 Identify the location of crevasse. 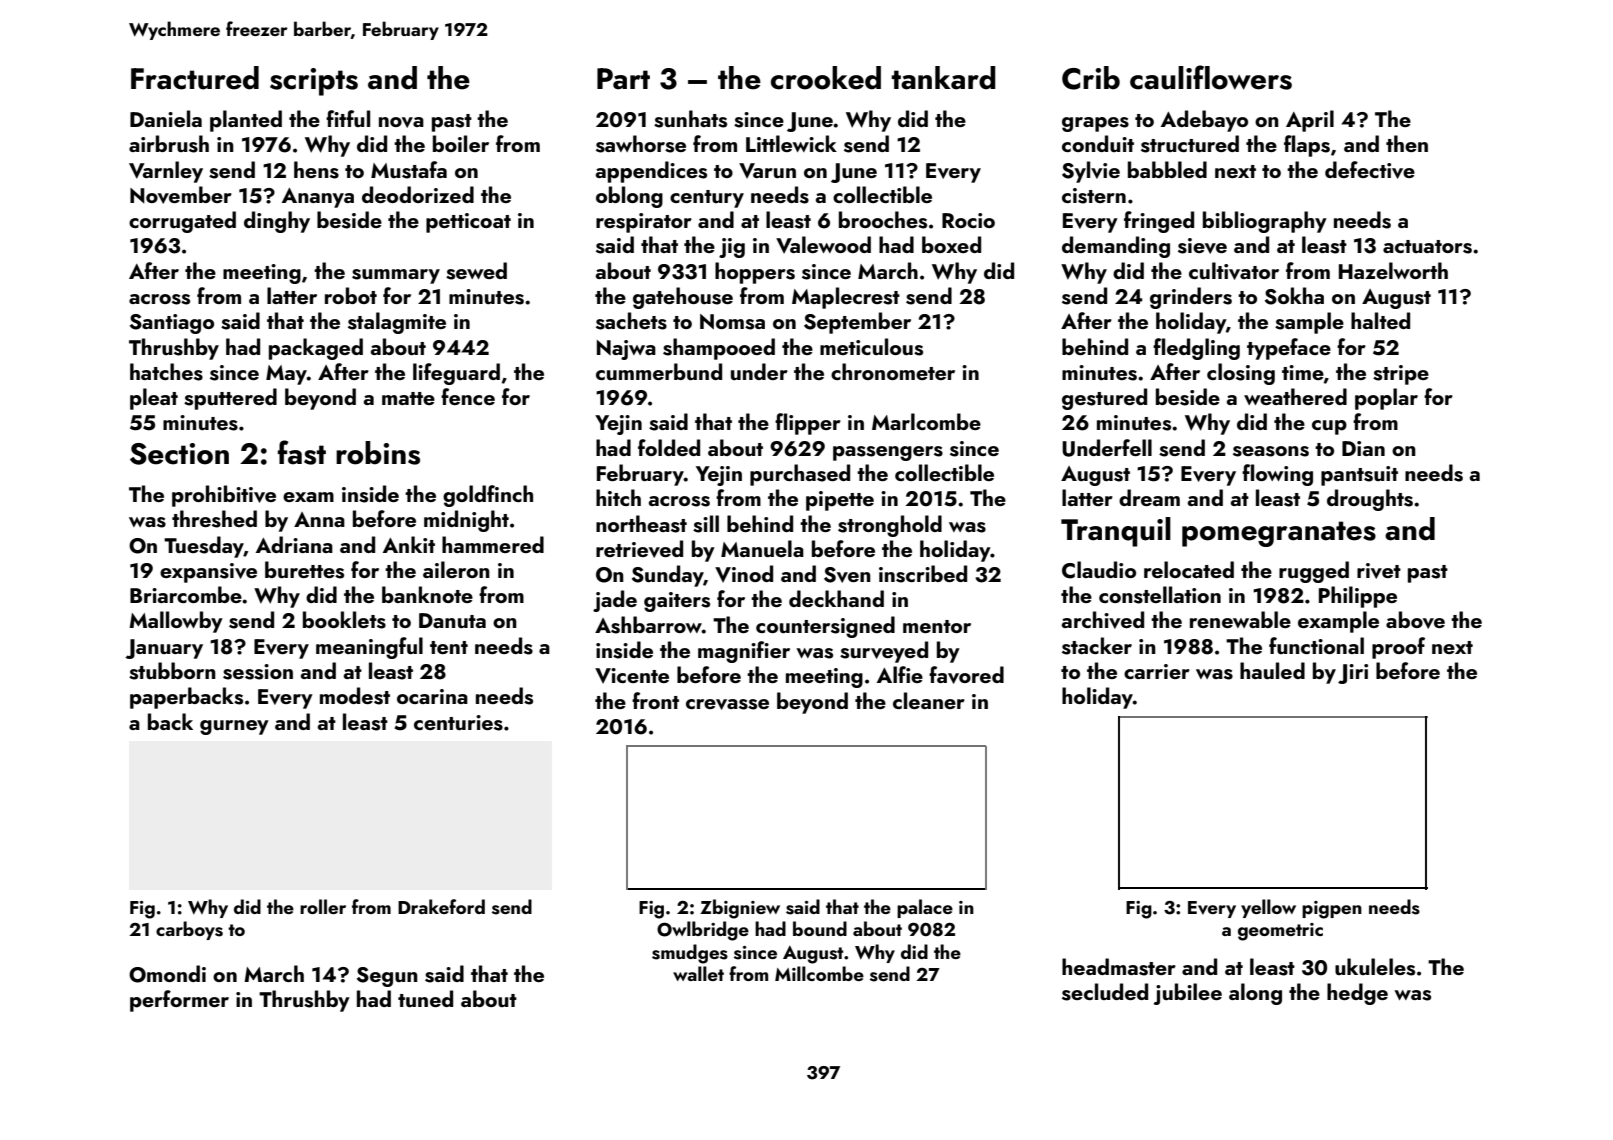
(727, 704).
